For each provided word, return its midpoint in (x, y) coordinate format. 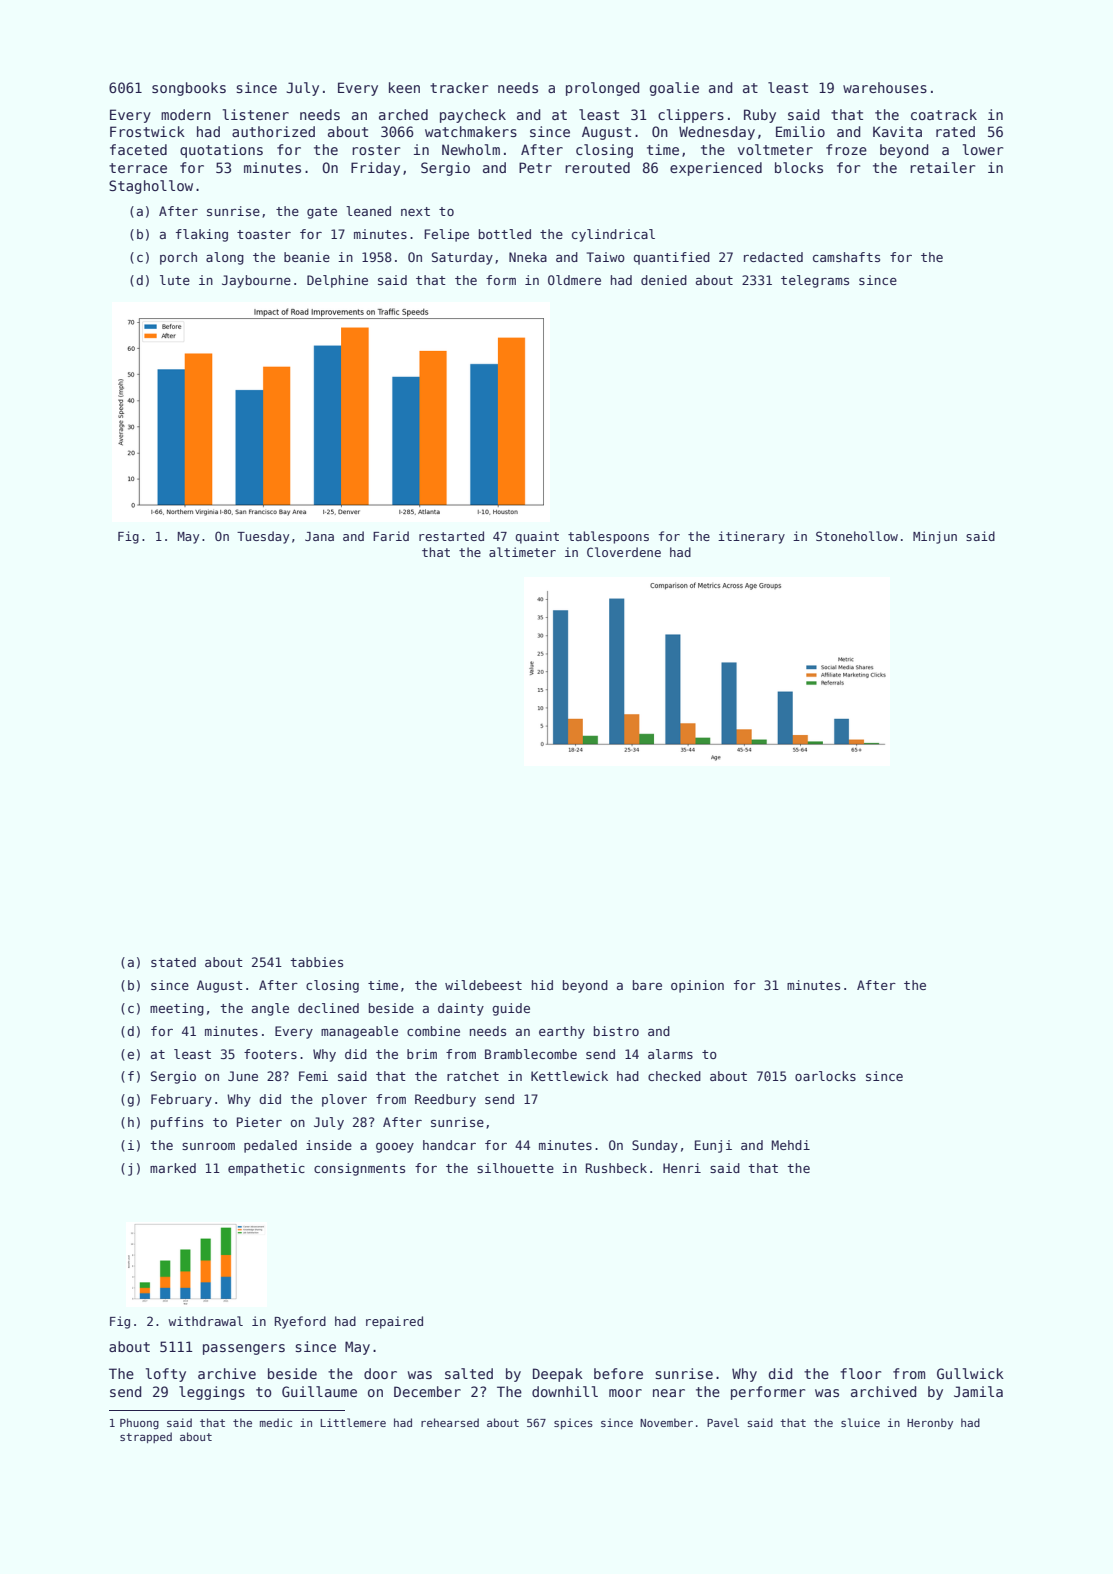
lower (983, 149)
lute (175, 280)
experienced (716, 169)
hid (542, 985)
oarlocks (825, 1076)
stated (173, 962)
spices (573, 1423)
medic (276, 1422)
